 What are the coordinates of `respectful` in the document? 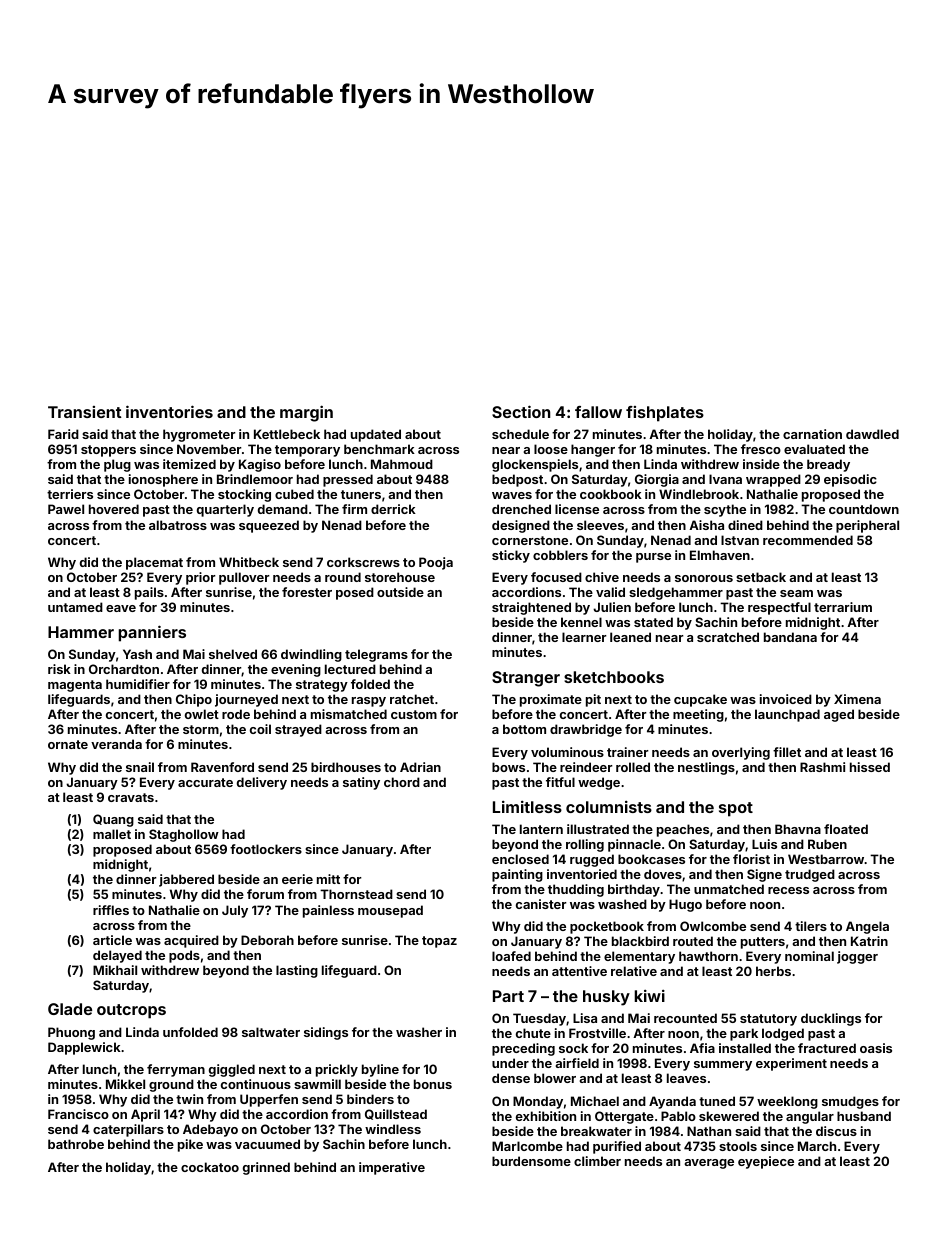 It's located at (779, 608).
